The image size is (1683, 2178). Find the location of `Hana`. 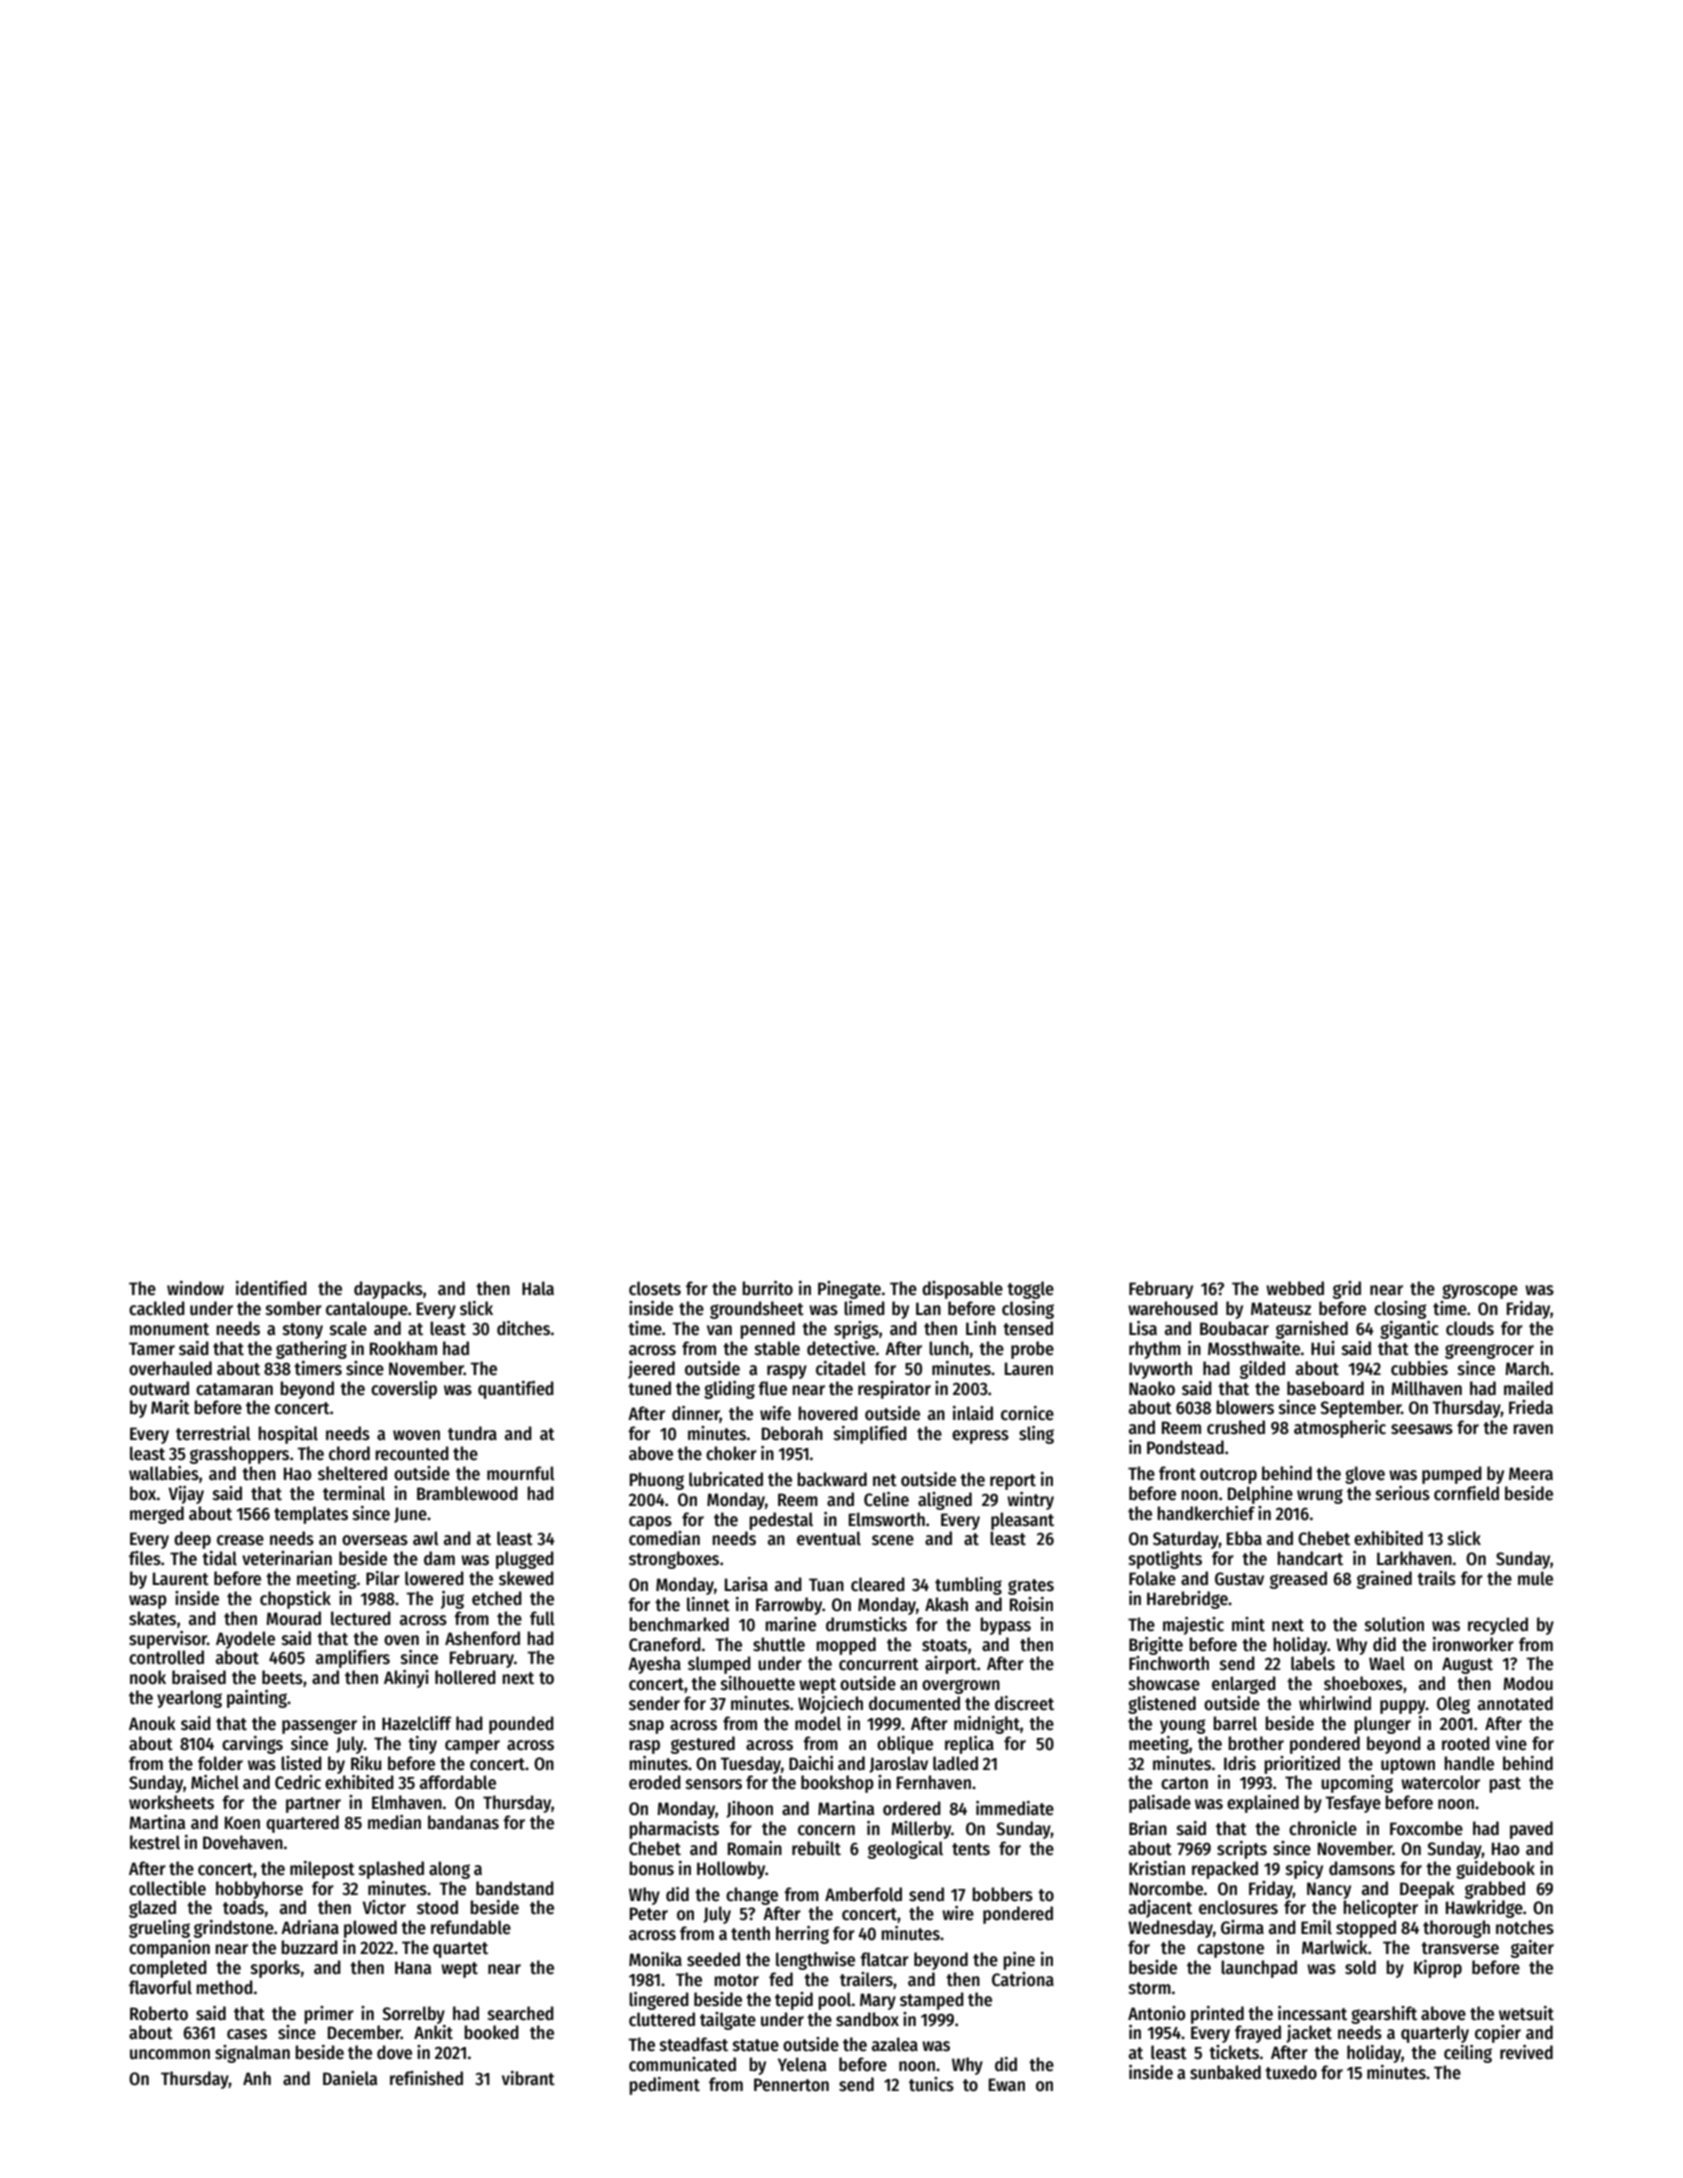

Hana is located at coordinates (413, 1968).
